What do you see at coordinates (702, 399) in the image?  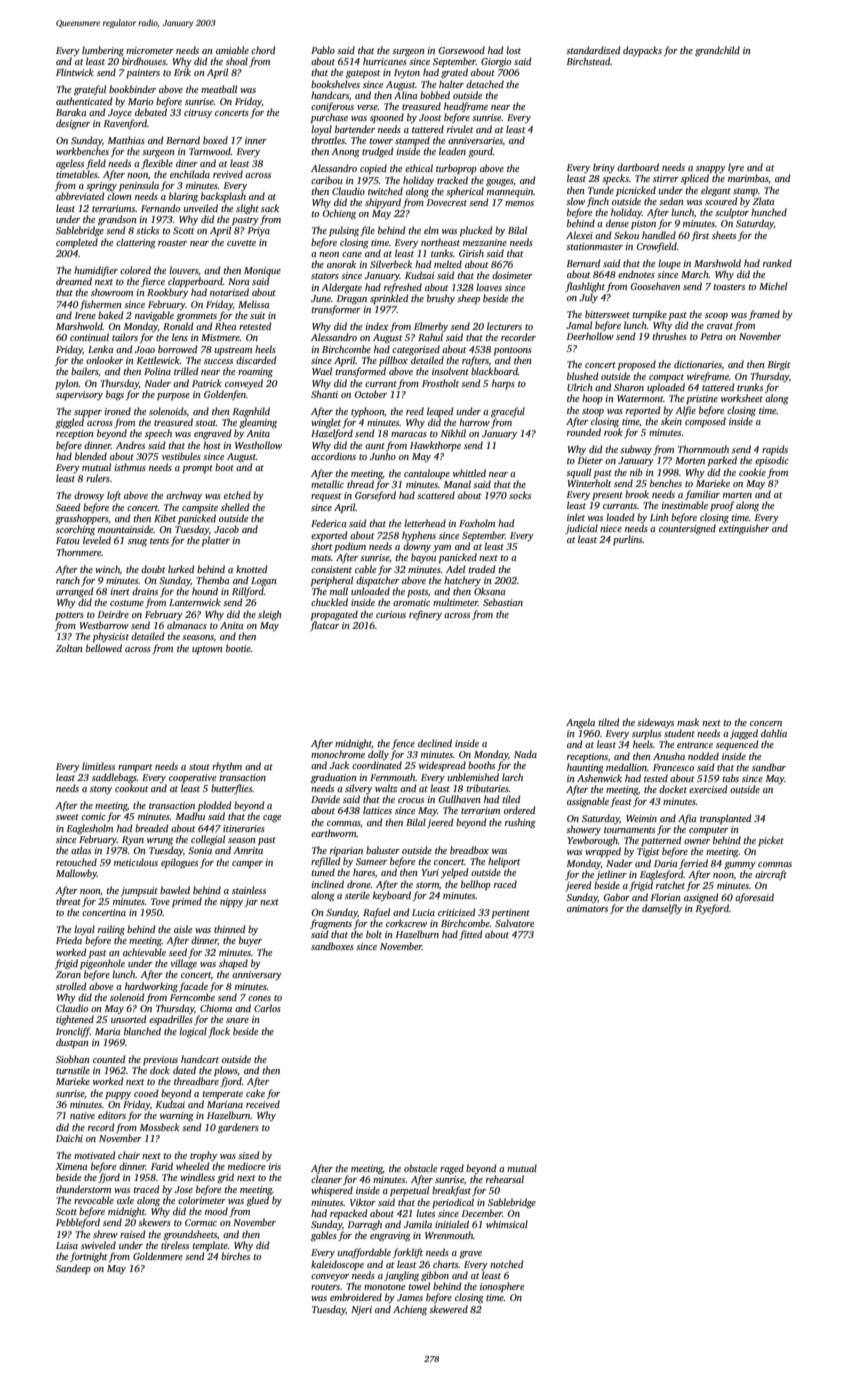 I see `pristine` at bounding box center [702, 399].
